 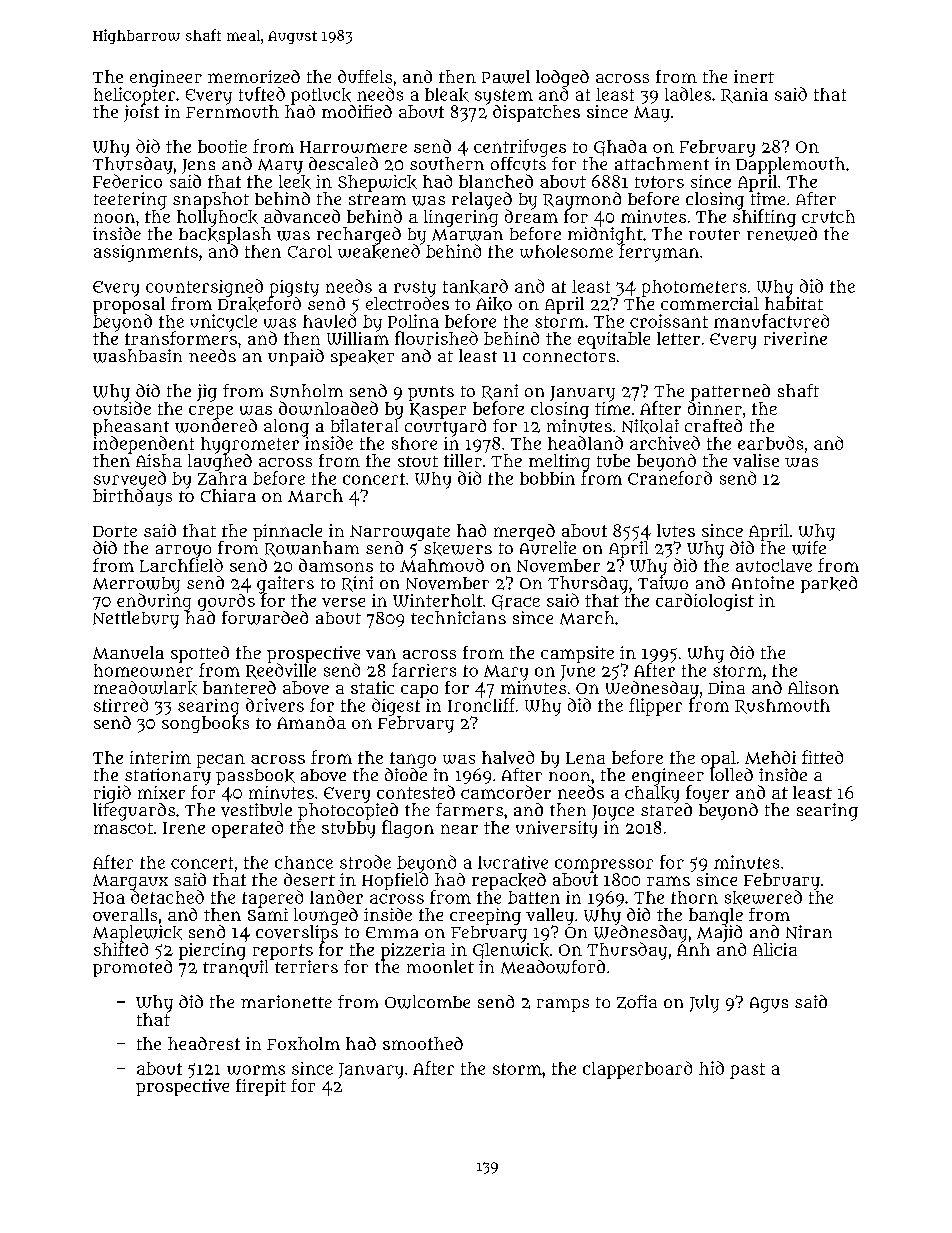 What do you see at coordinates (134, 96) in the screenshot?
I see `helicopter` at bounding box center [134, 96].
